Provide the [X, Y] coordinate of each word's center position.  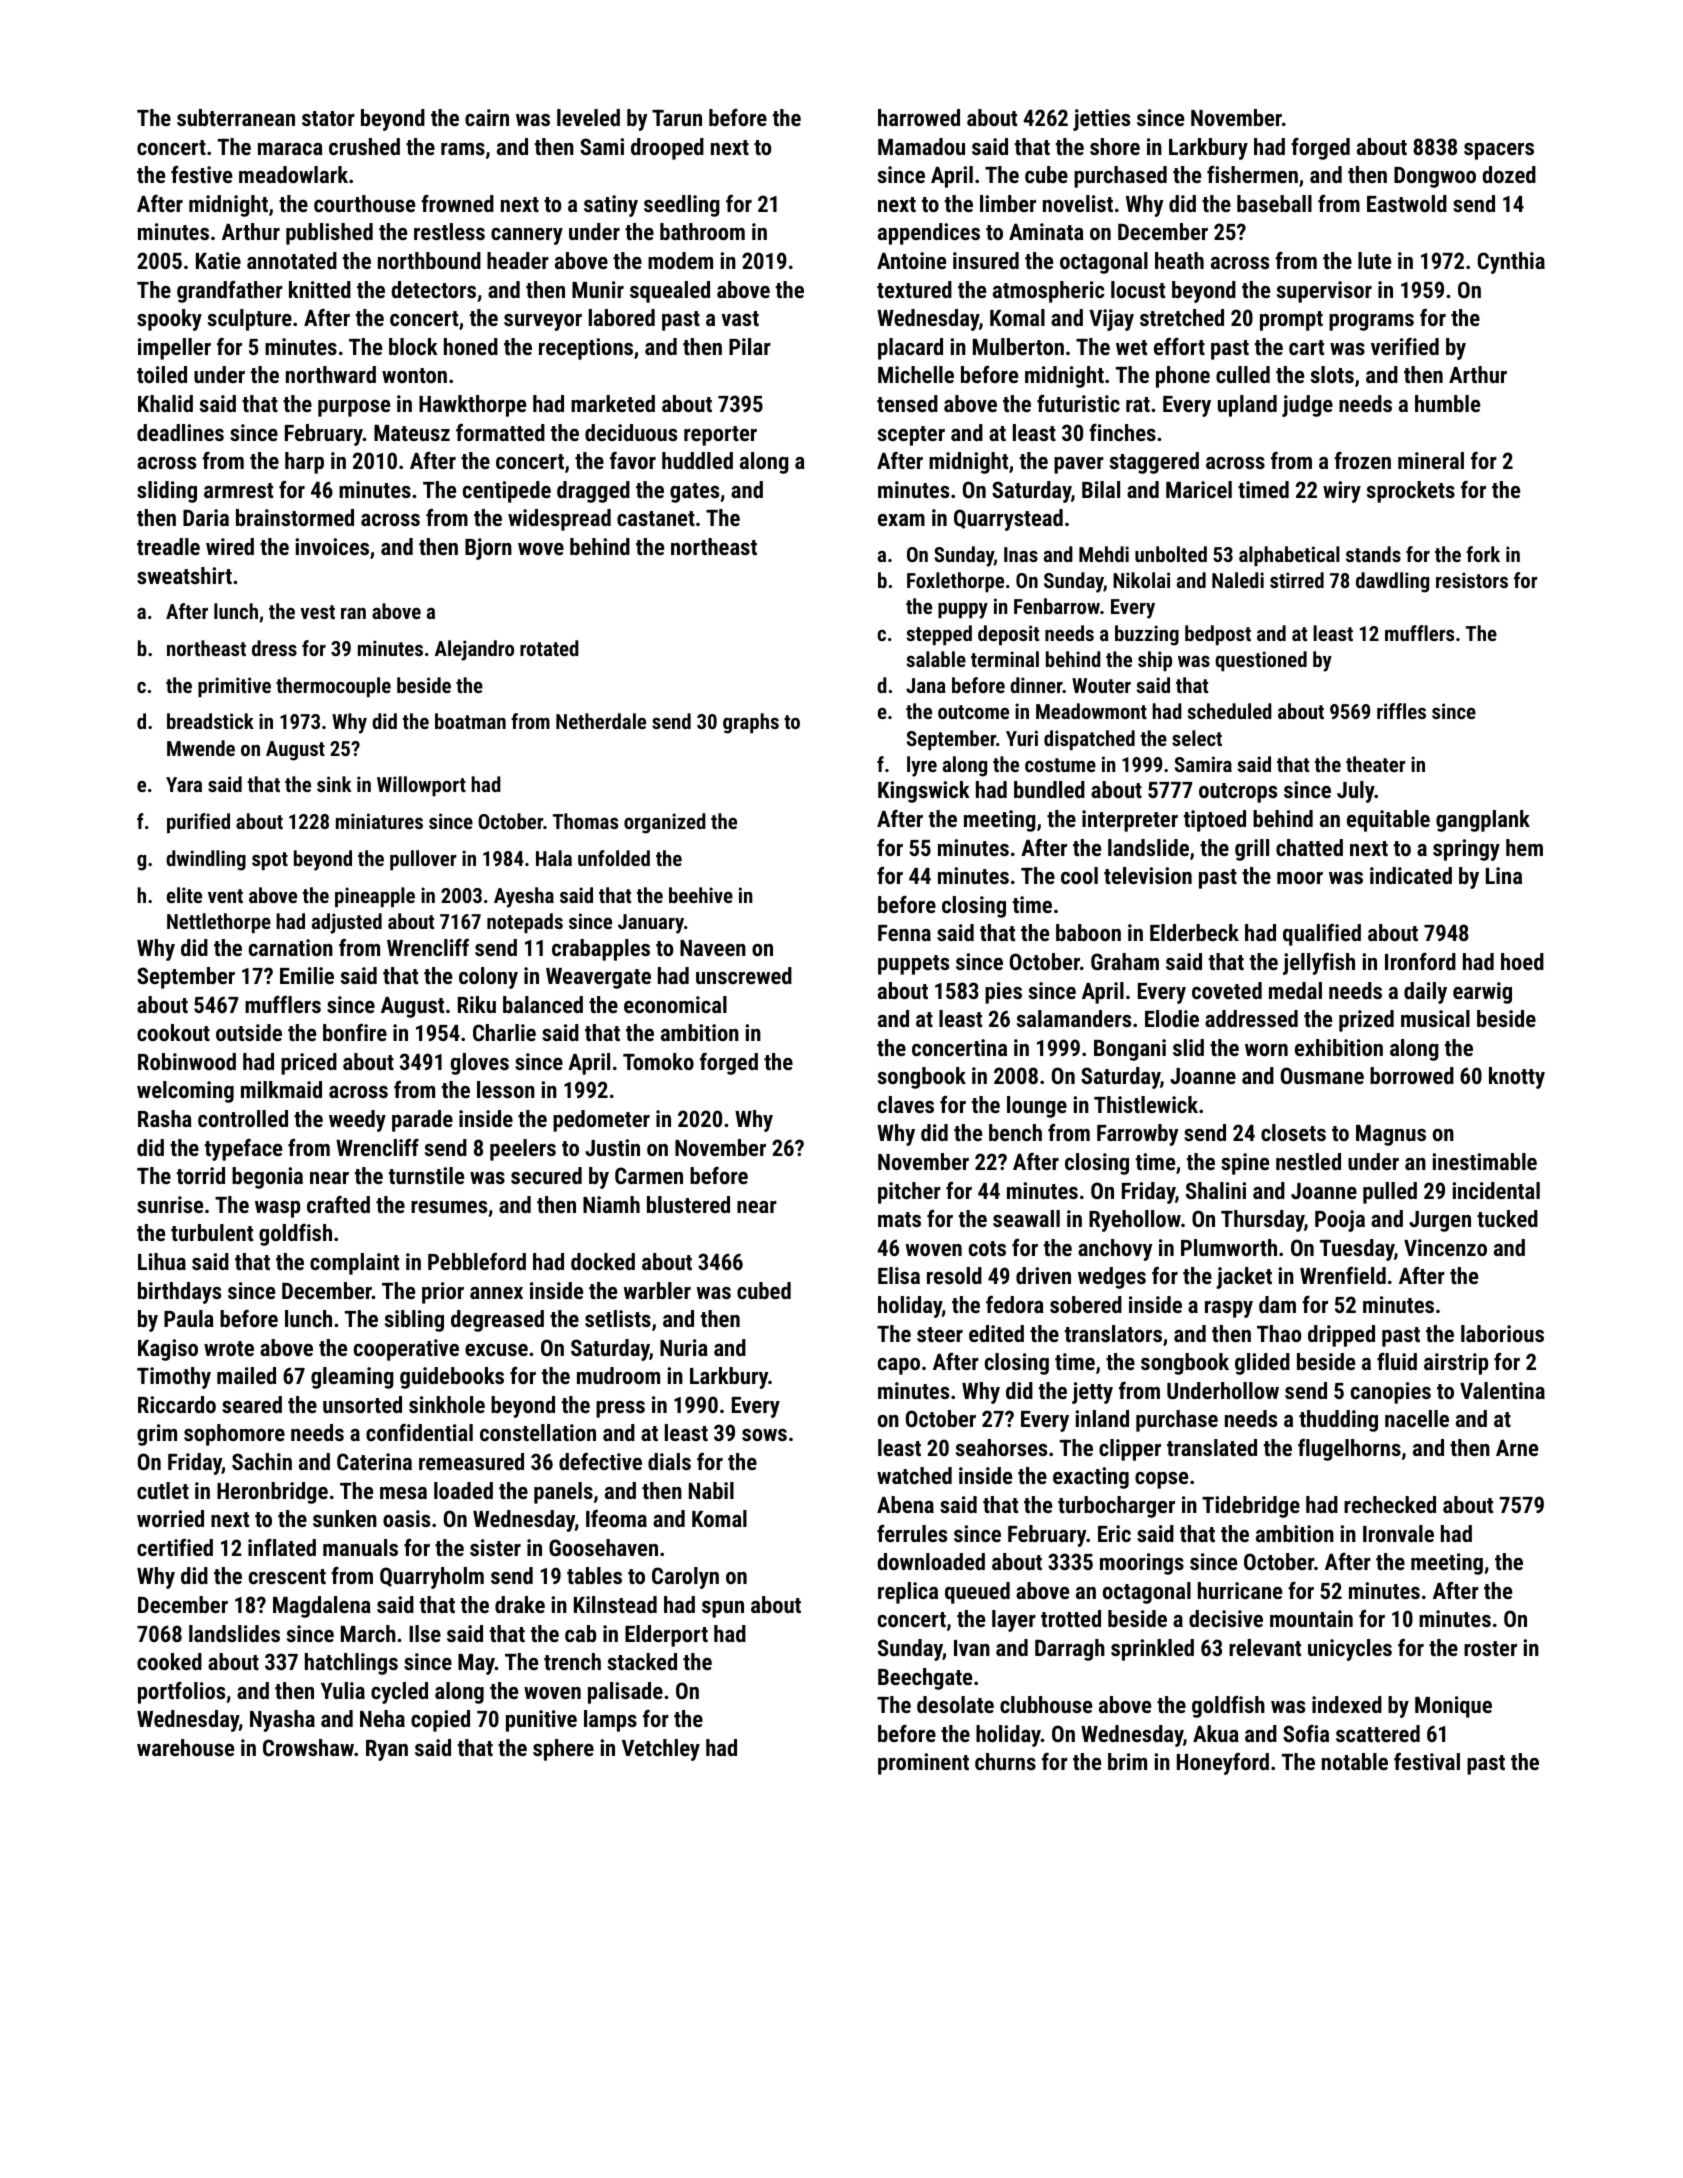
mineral [1431, 460]
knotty [1517, 1078]
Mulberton [1018, 346]
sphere [563, 1750]
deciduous [631, 432]
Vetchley [661, 1750]
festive [201, 174]
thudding [1338, 1421]
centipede [507, 492]
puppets [913, 965]
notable [1355, 1761]
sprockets [1411, 492]
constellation [538, 1432]
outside [249, 1032]
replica [908, 1593]
